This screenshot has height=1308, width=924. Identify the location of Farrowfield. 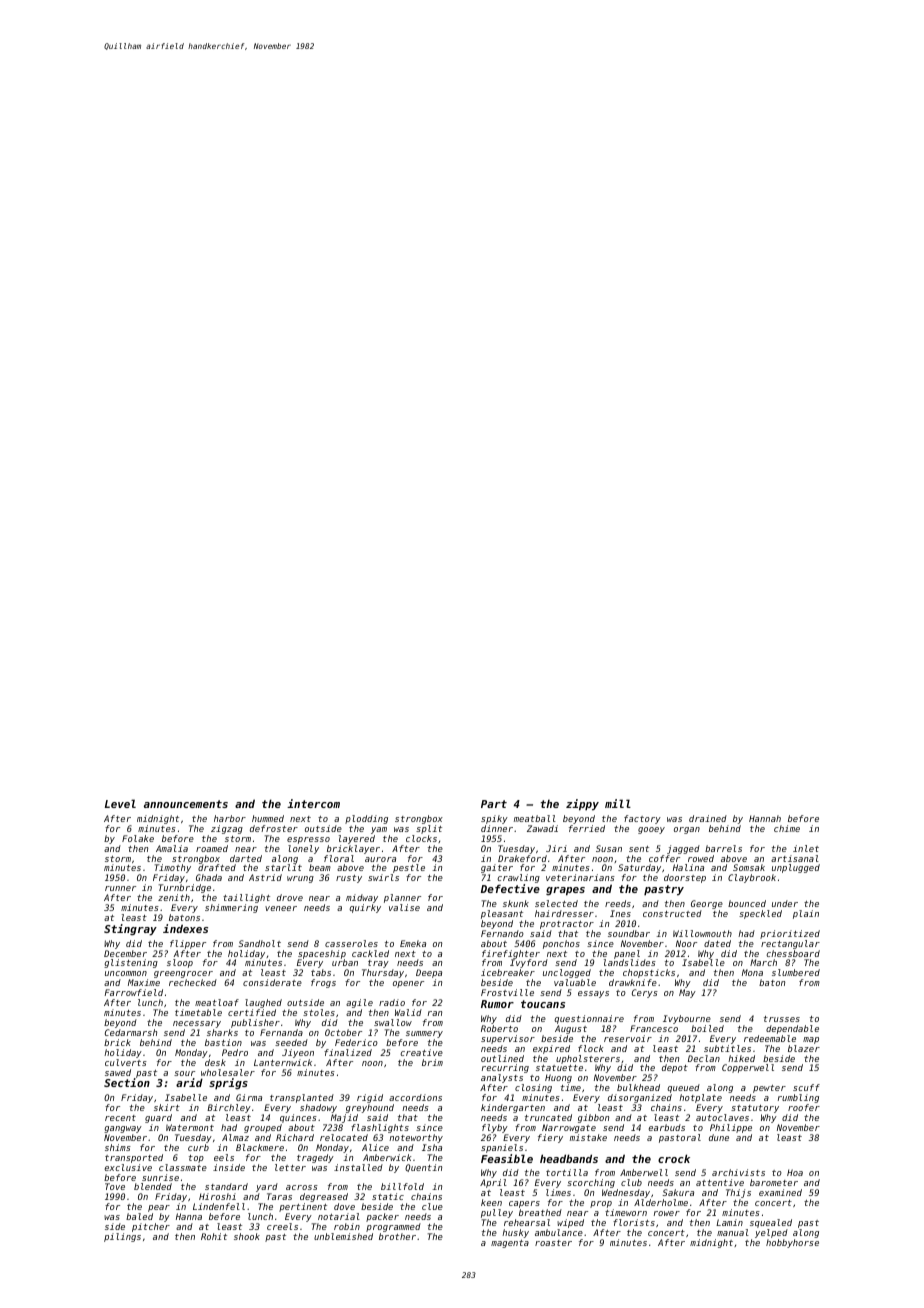
(134, 992).
